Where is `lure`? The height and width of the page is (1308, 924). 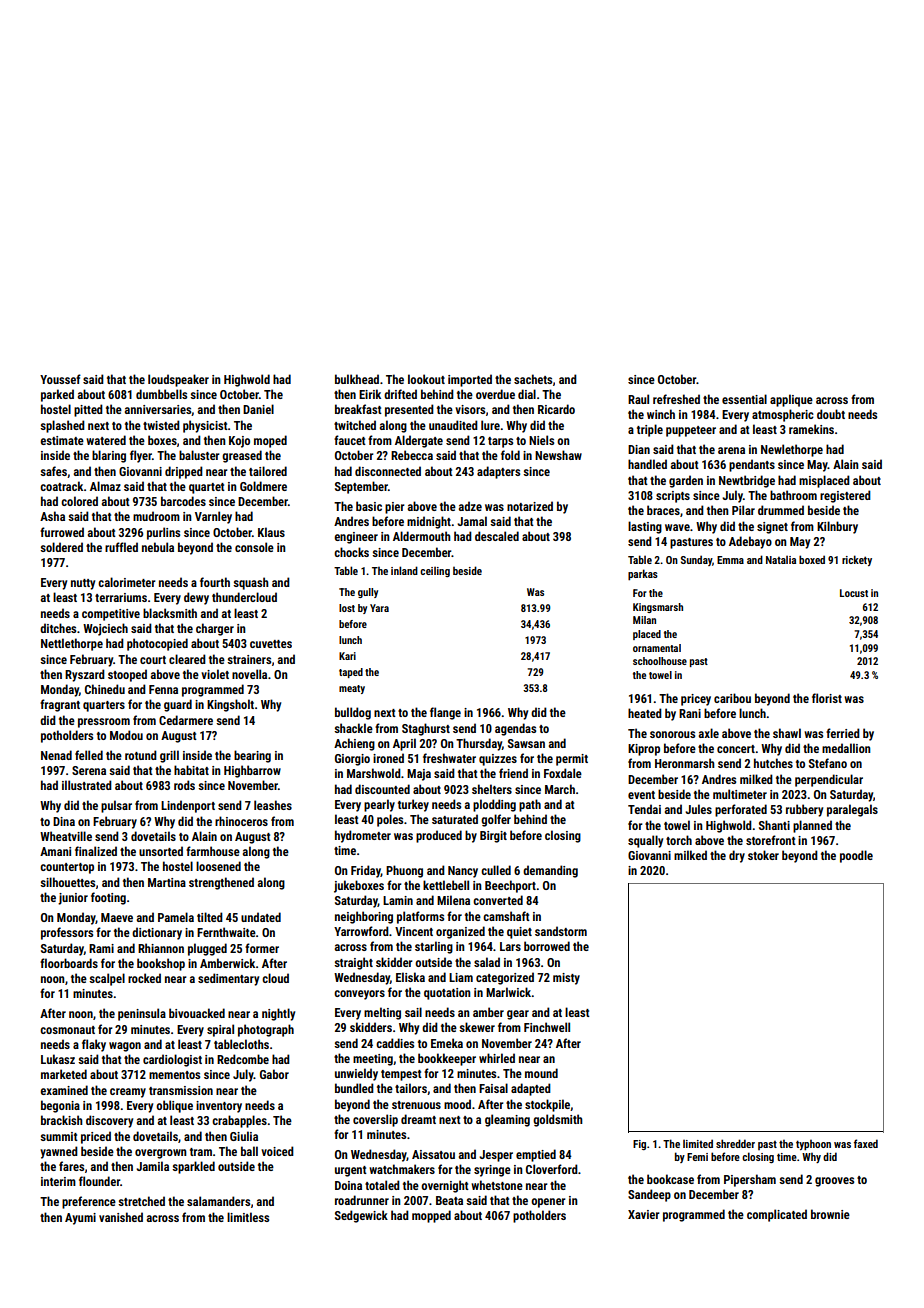
lure is located at coordinates (490, 425).
